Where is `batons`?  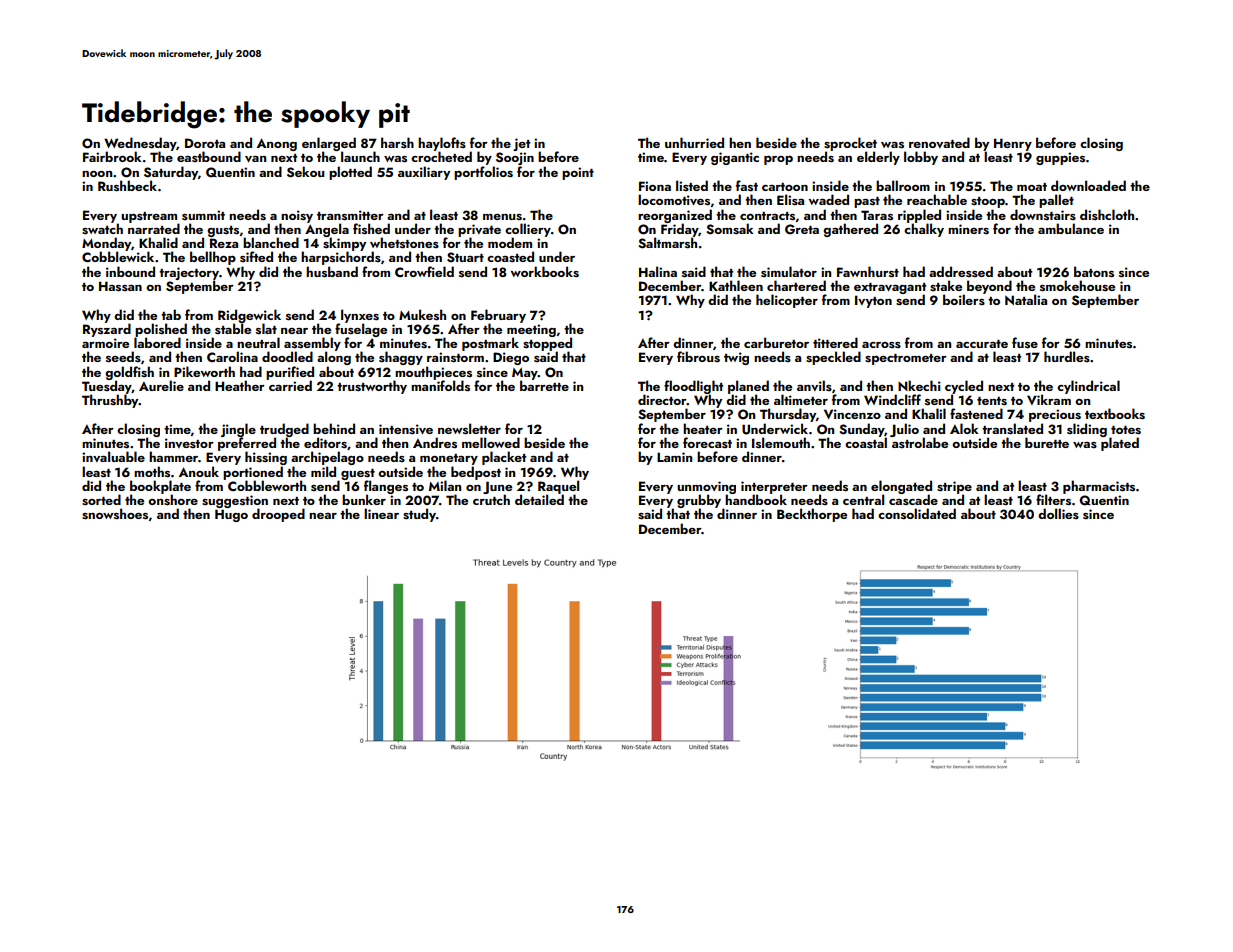 batons is located at coordinates (1094, 272).
